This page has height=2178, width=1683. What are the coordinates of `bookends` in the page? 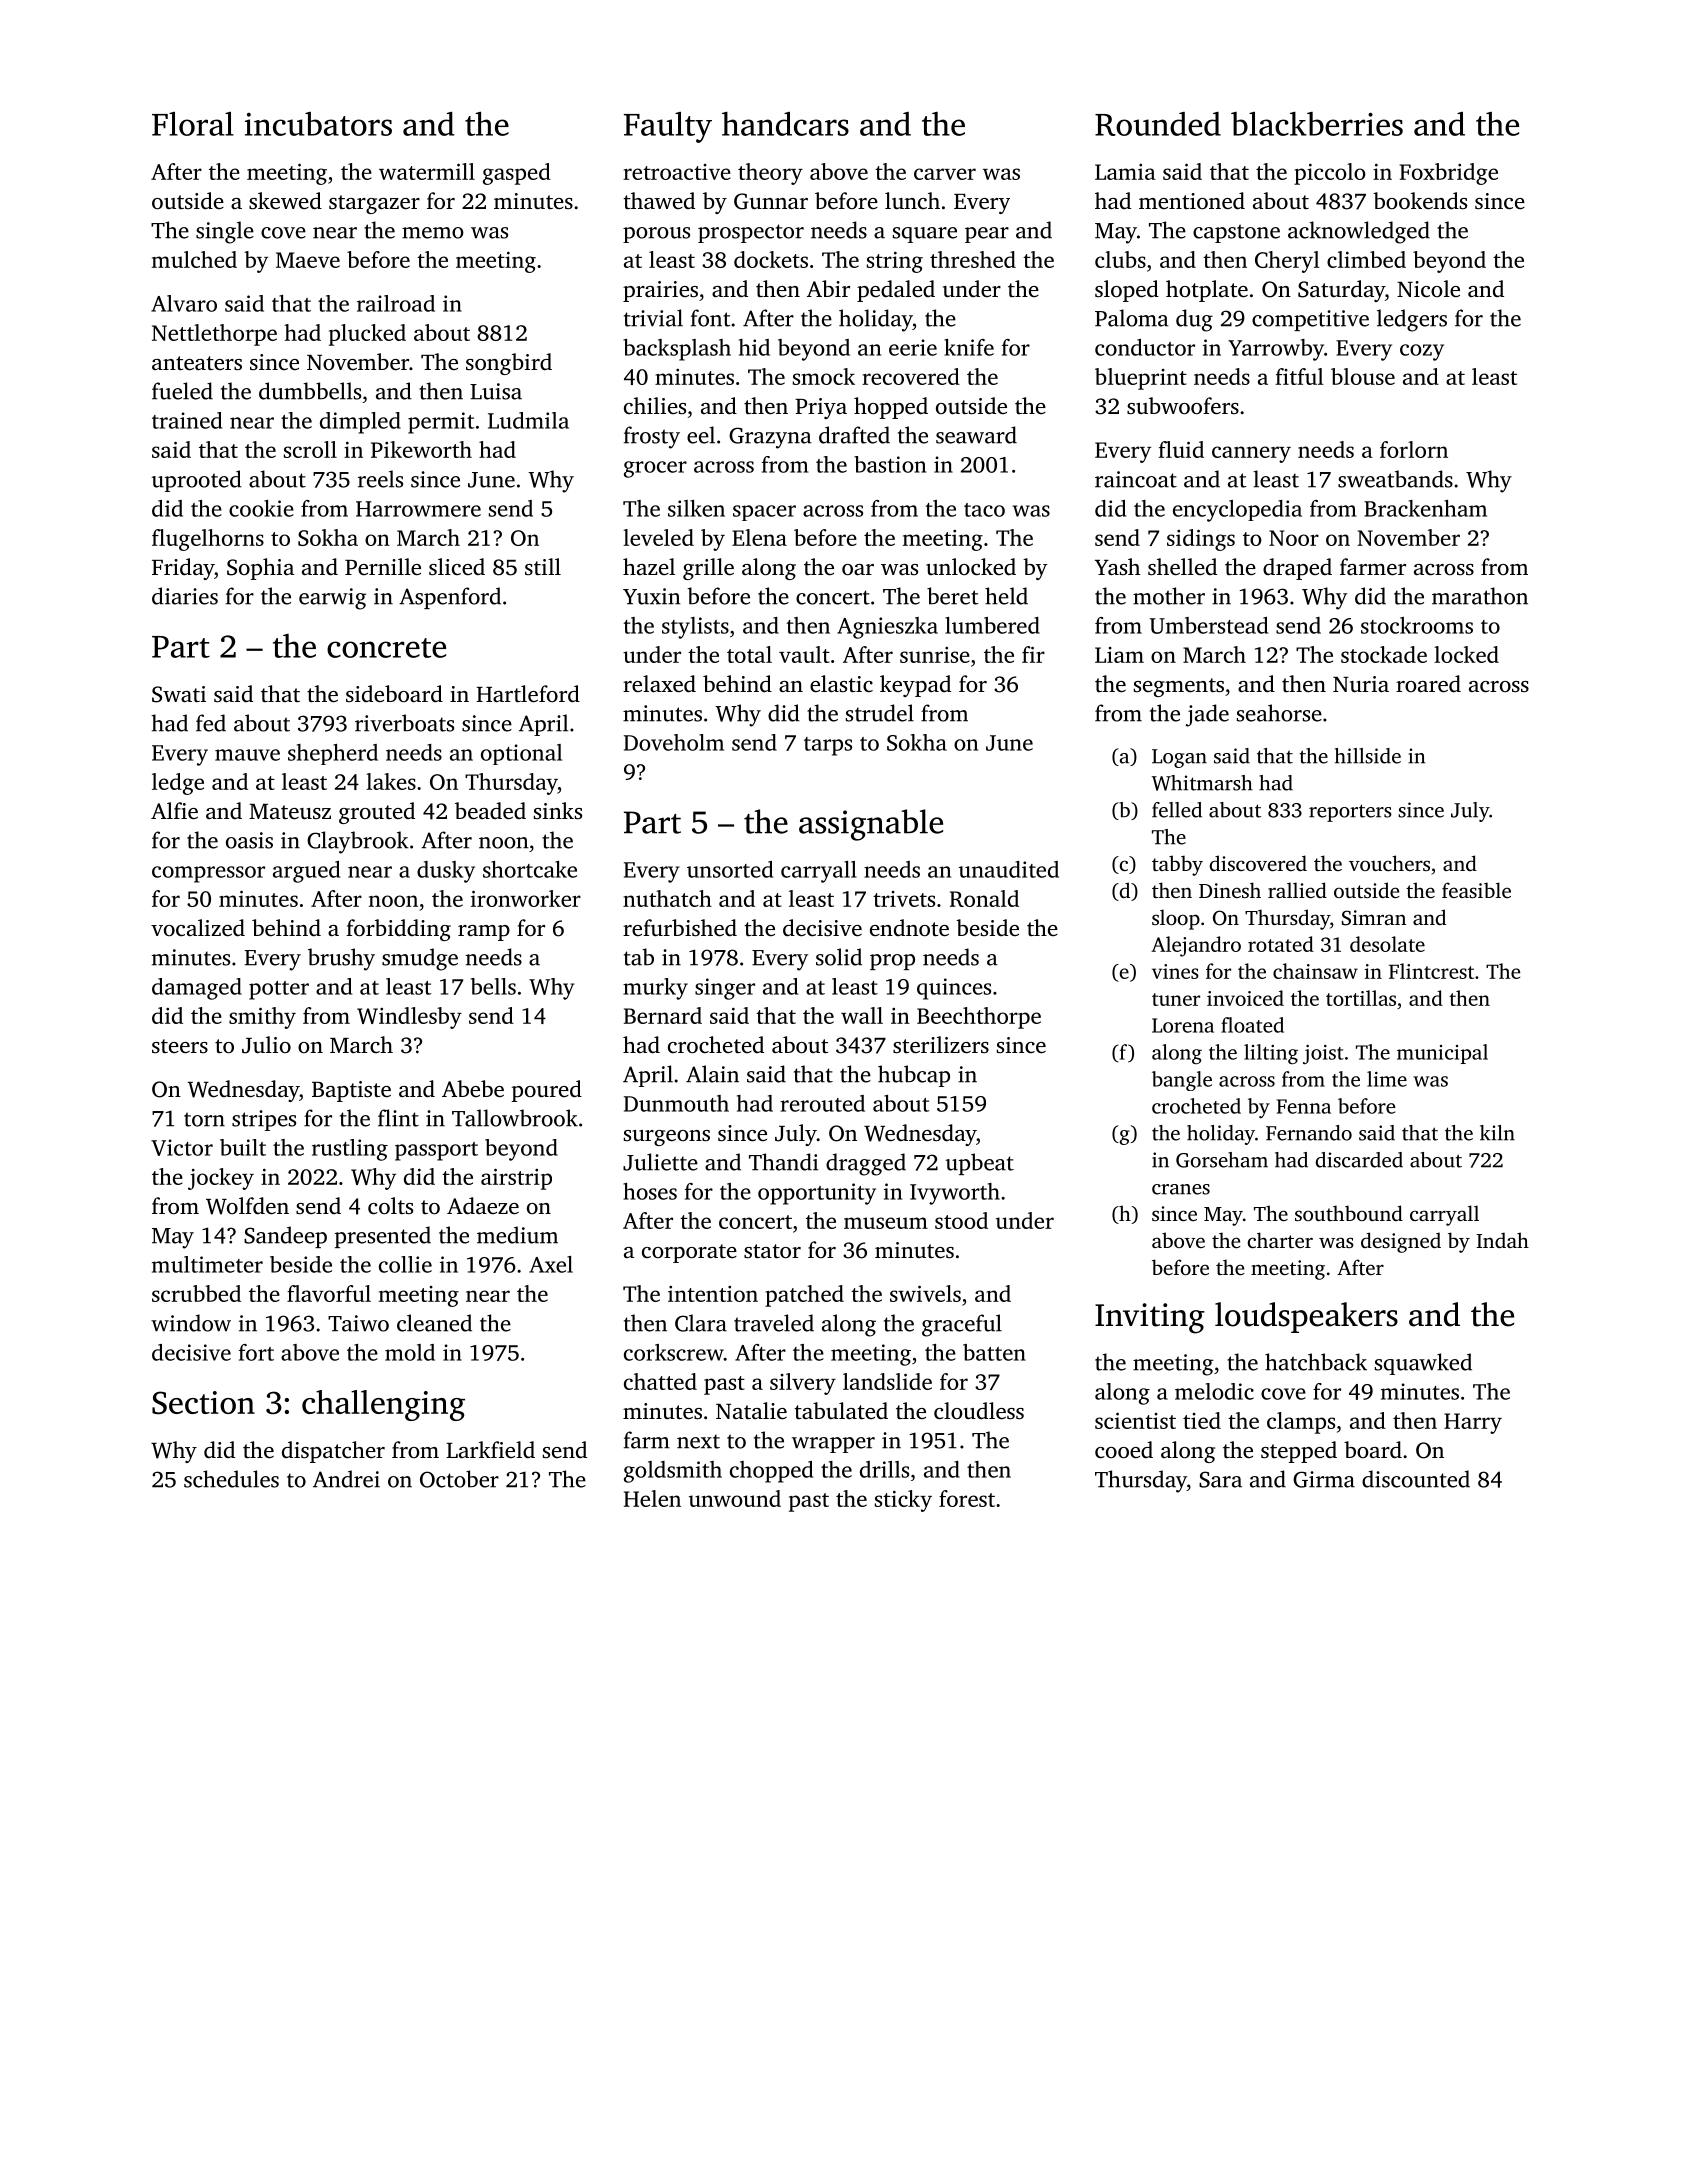 It's located at (1420, 201).
